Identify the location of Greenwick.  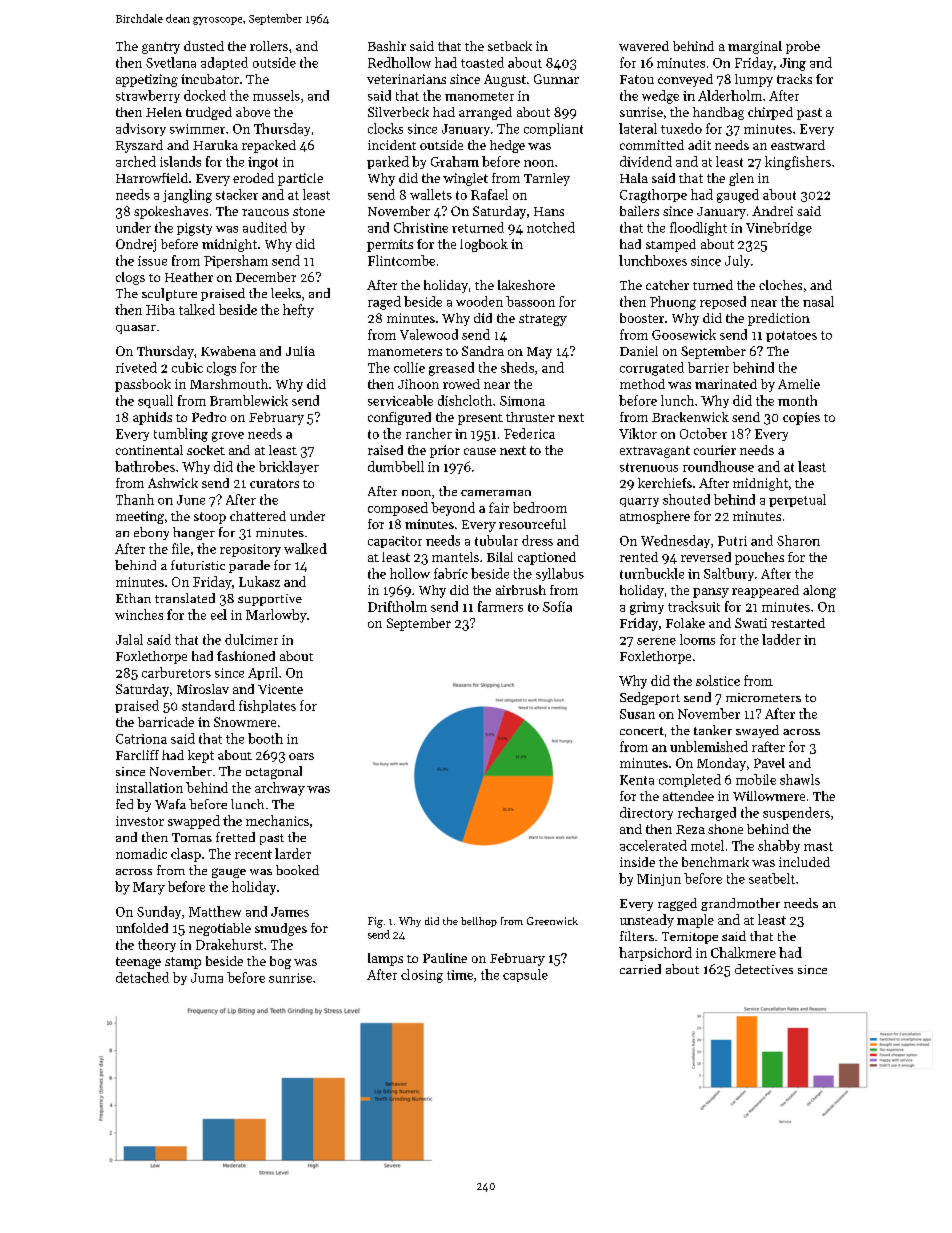
(552, 921).
